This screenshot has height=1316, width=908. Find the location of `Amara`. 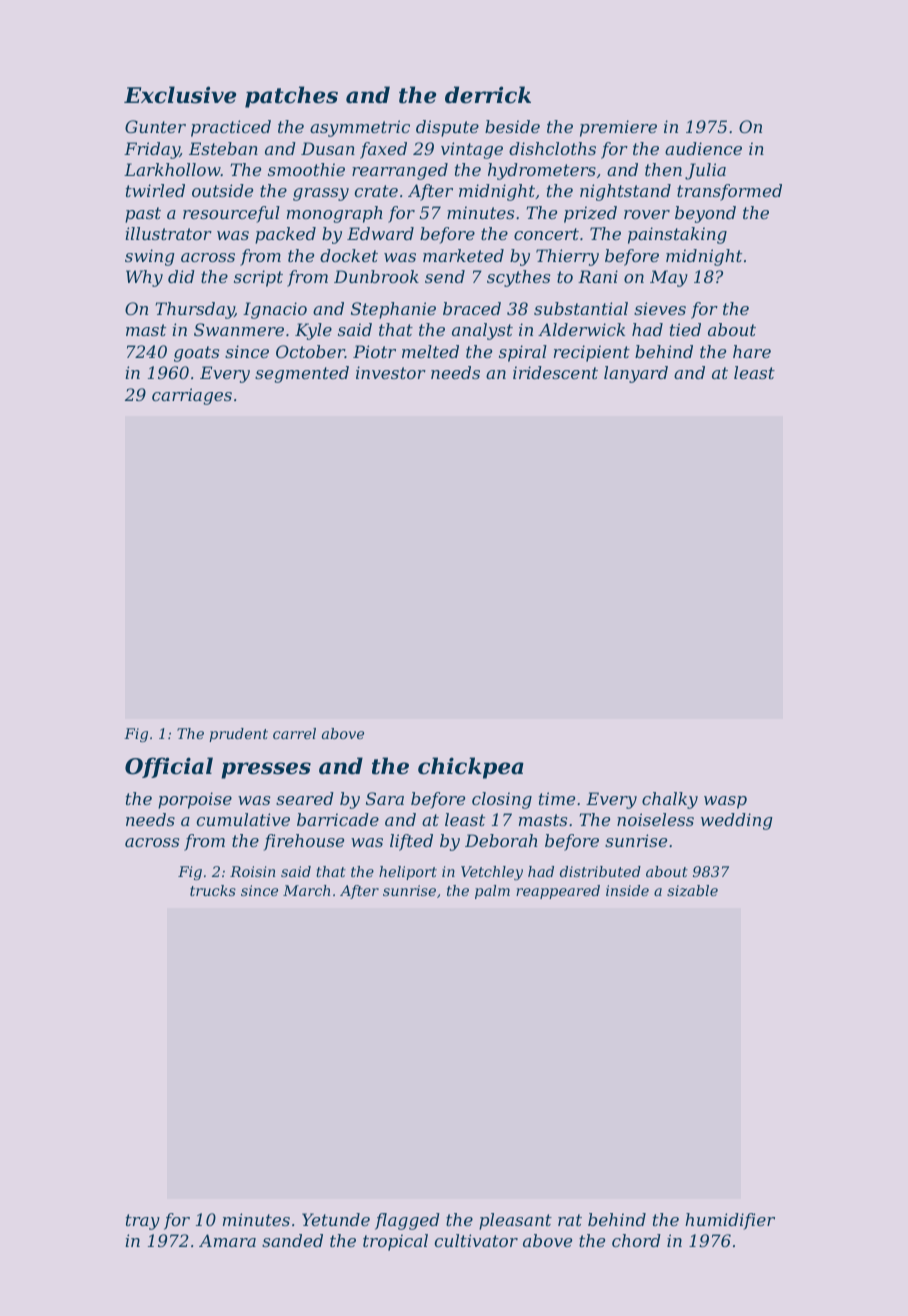

Amara is located at coordinates (227, 1240).
